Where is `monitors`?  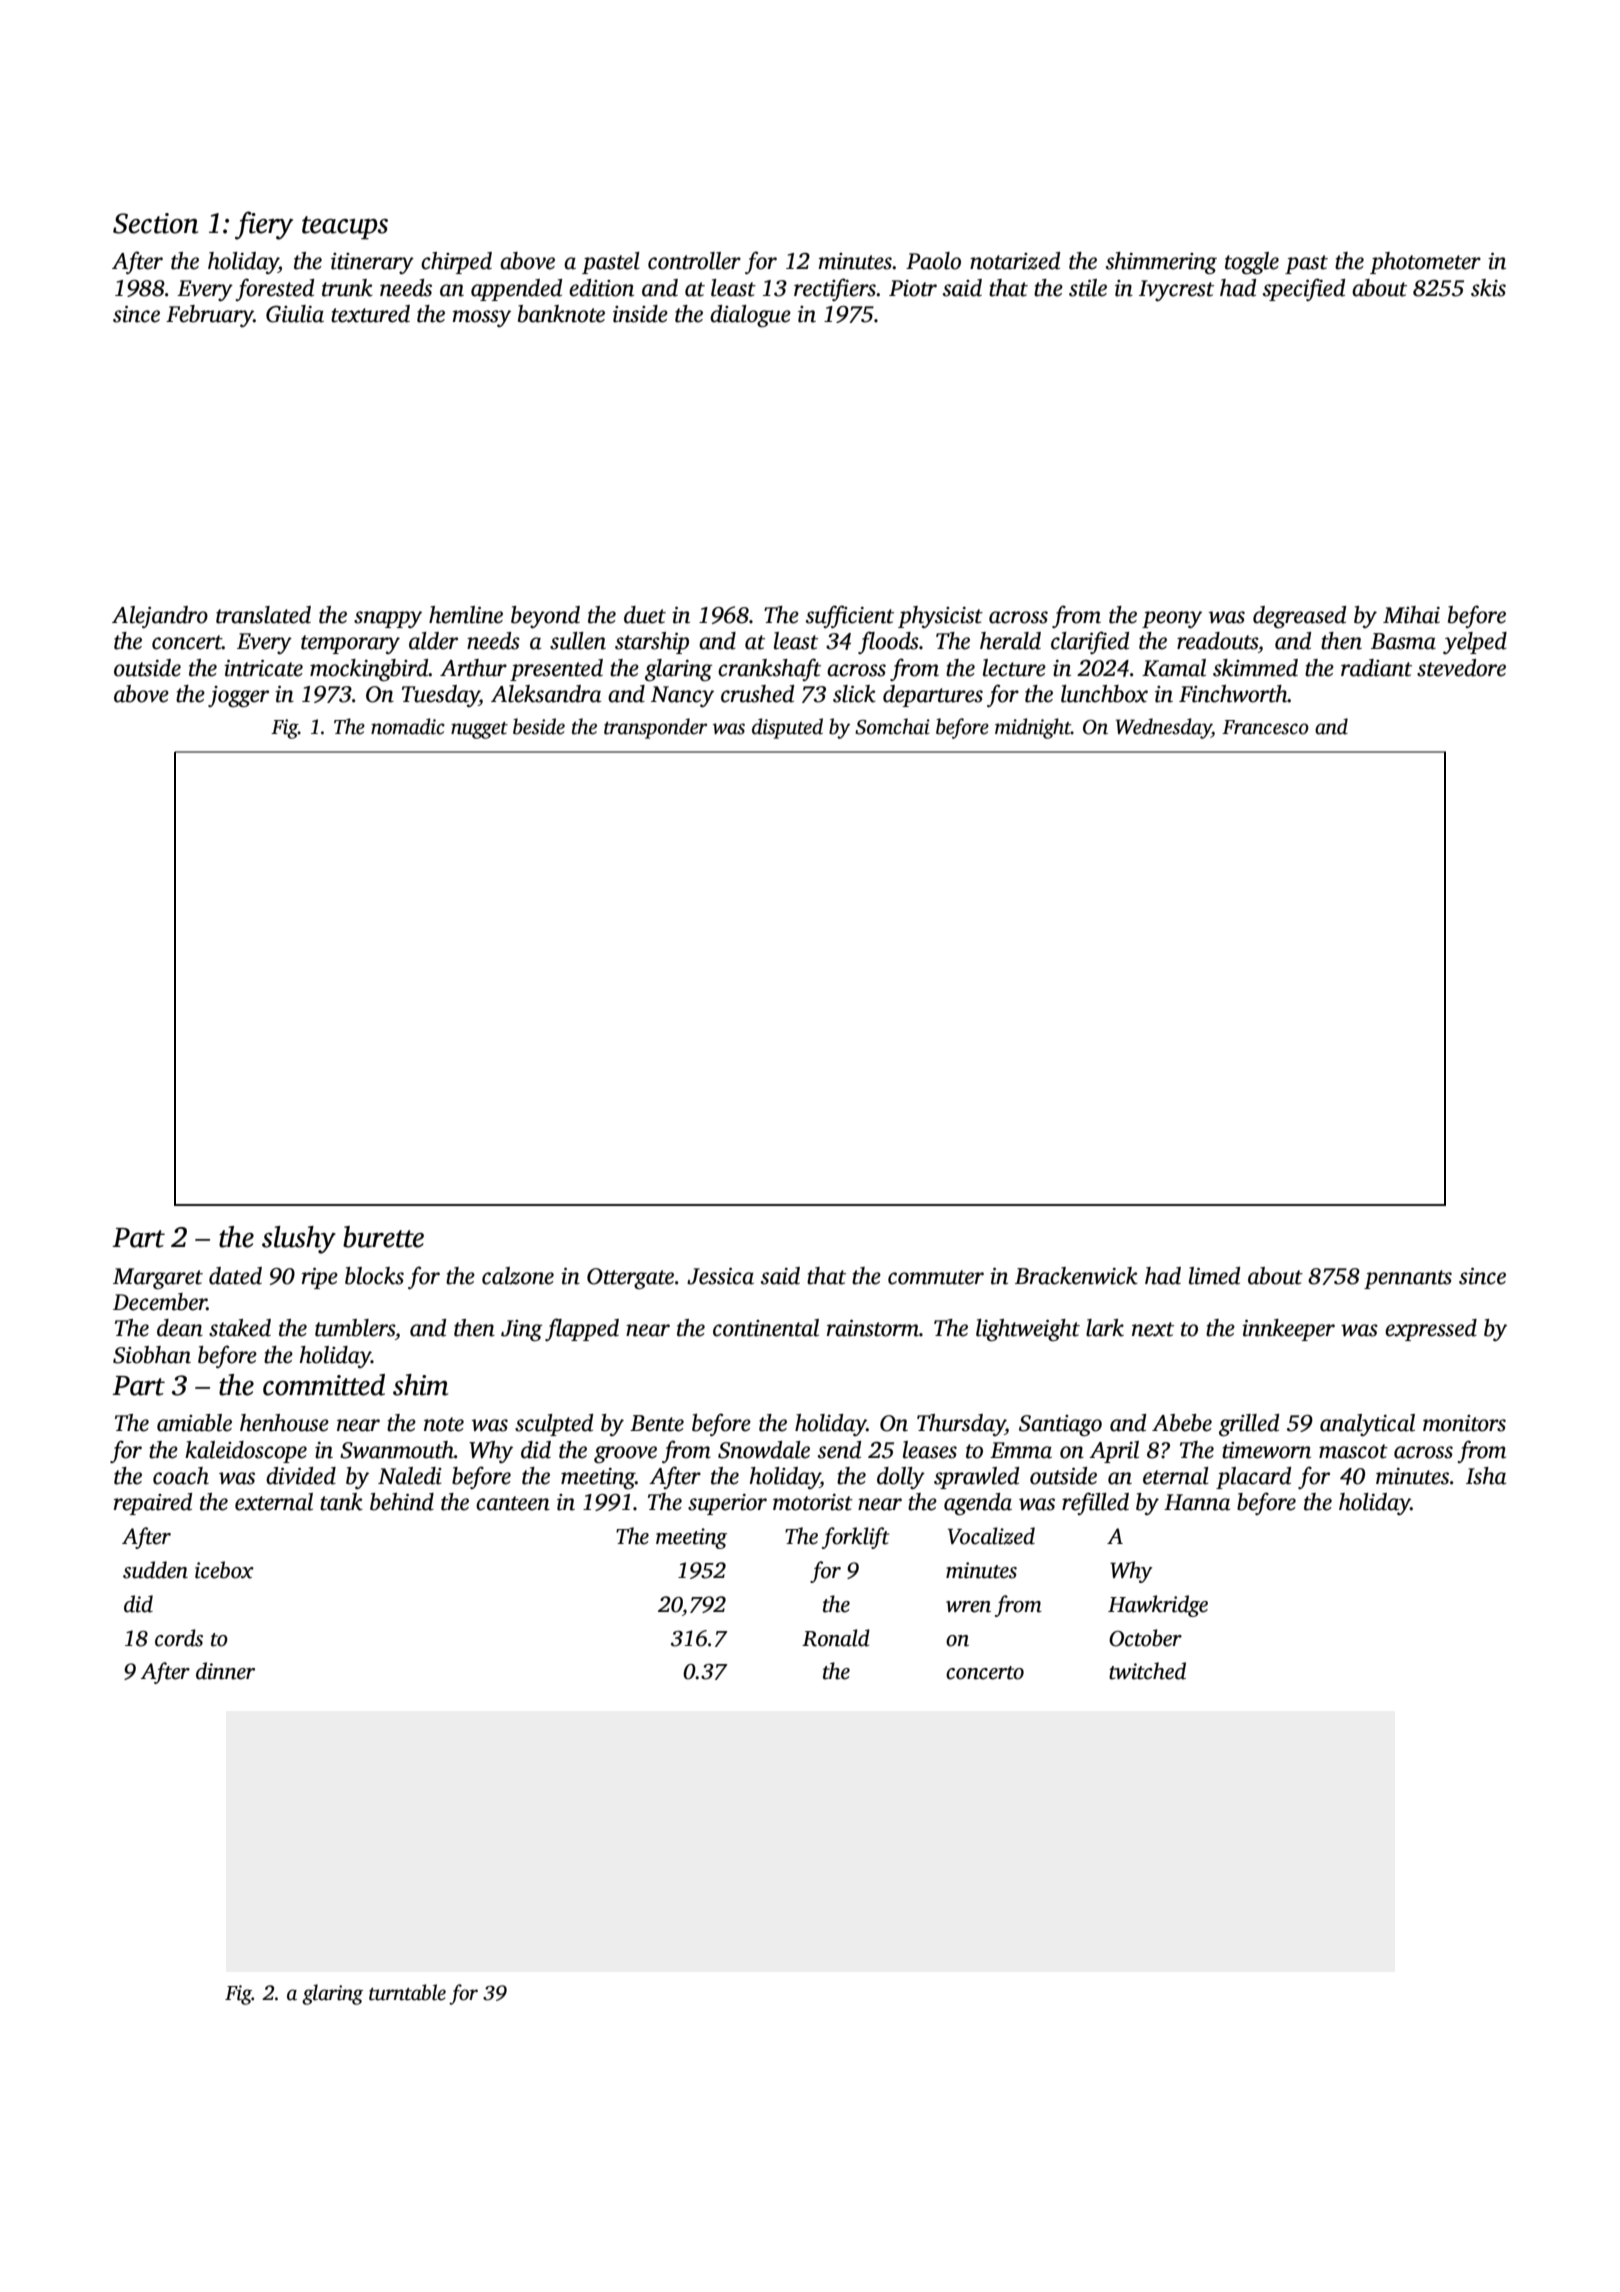 monitors is located at coordinates (1464, 1423).
